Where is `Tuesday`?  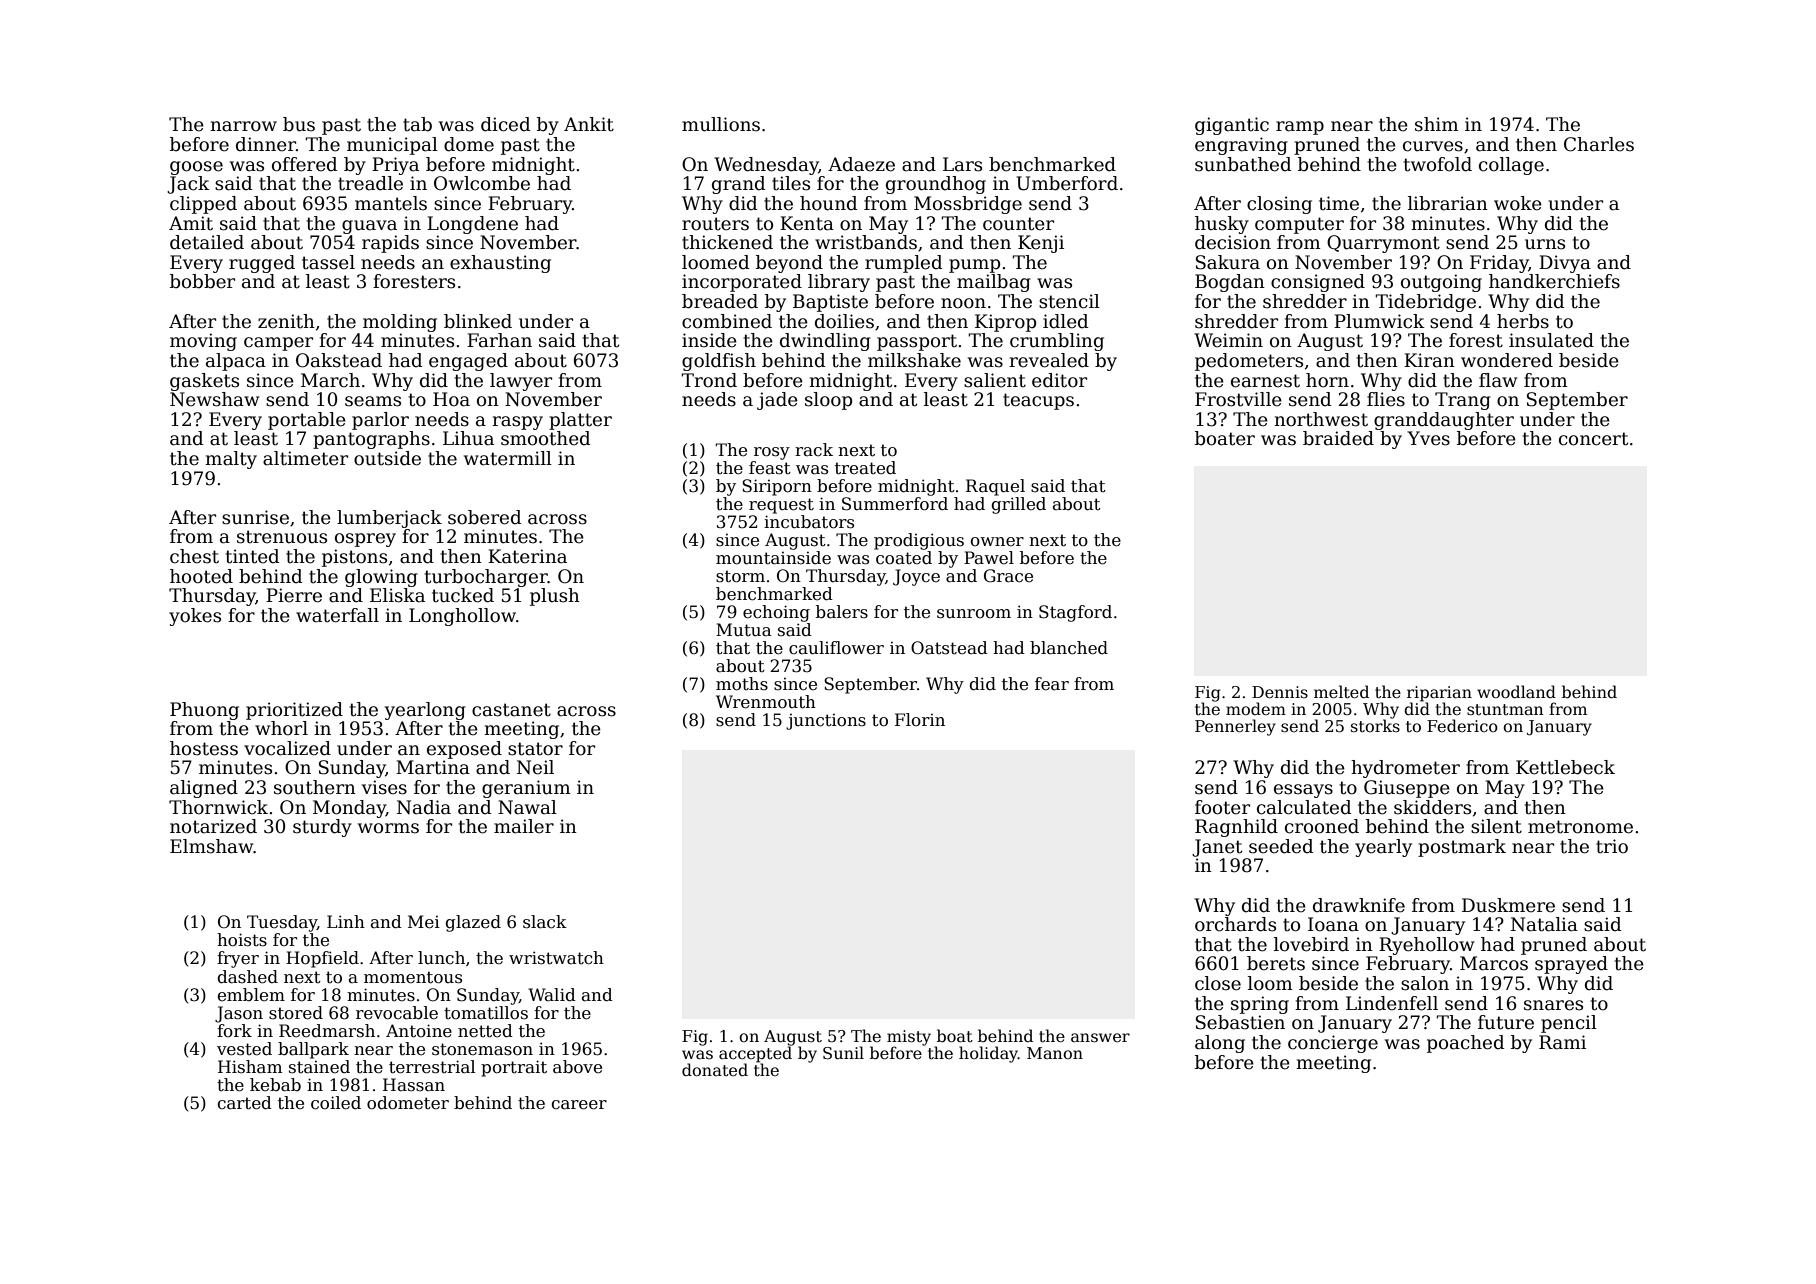 Tuesday is located at coordinates (282, 923).
